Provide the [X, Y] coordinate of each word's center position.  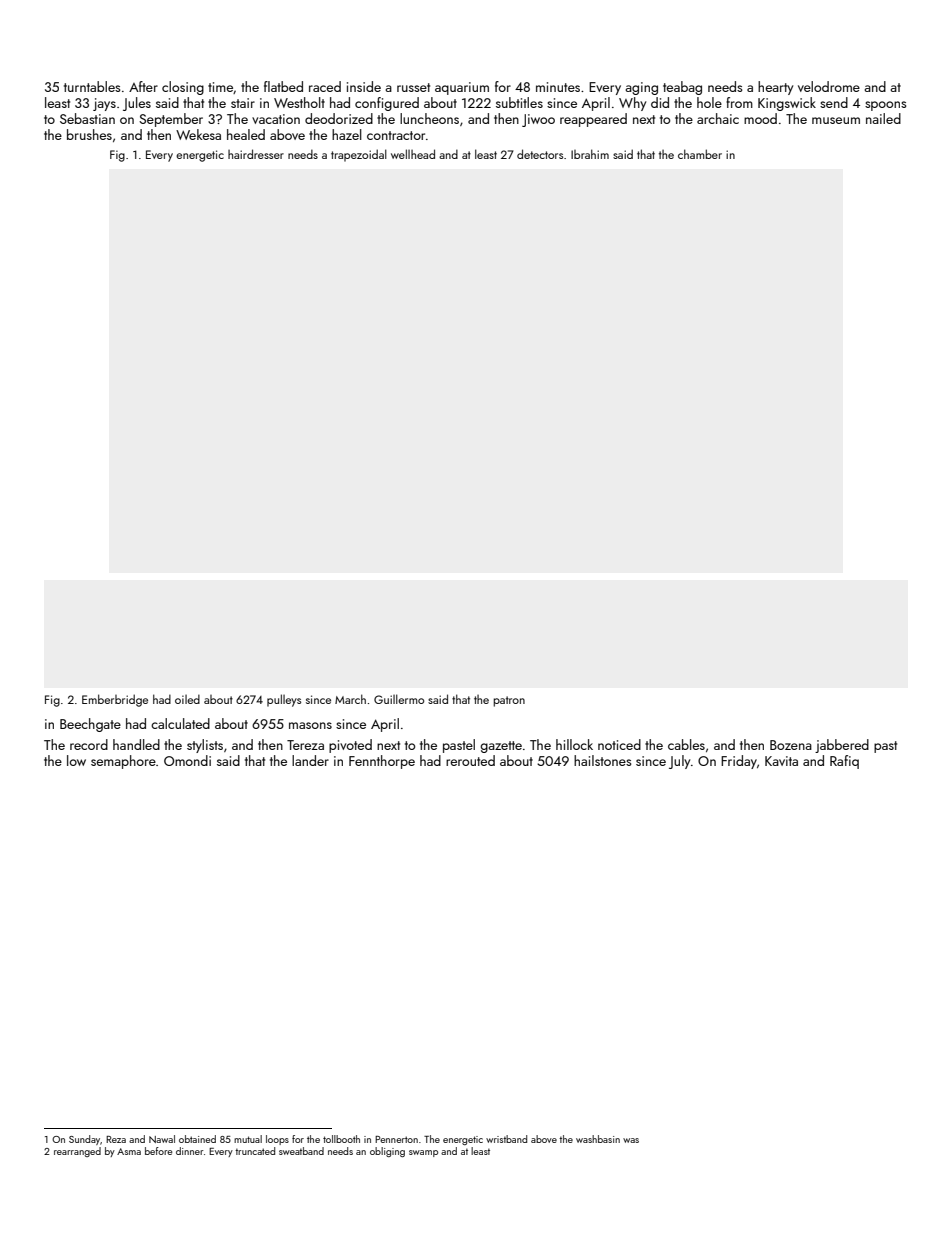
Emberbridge [115, 700]
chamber [700, 154]
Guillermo [399, 699]
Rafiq [844, 762]
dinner [190, 1151]
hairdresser [256, 154]
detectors [540, 154]
